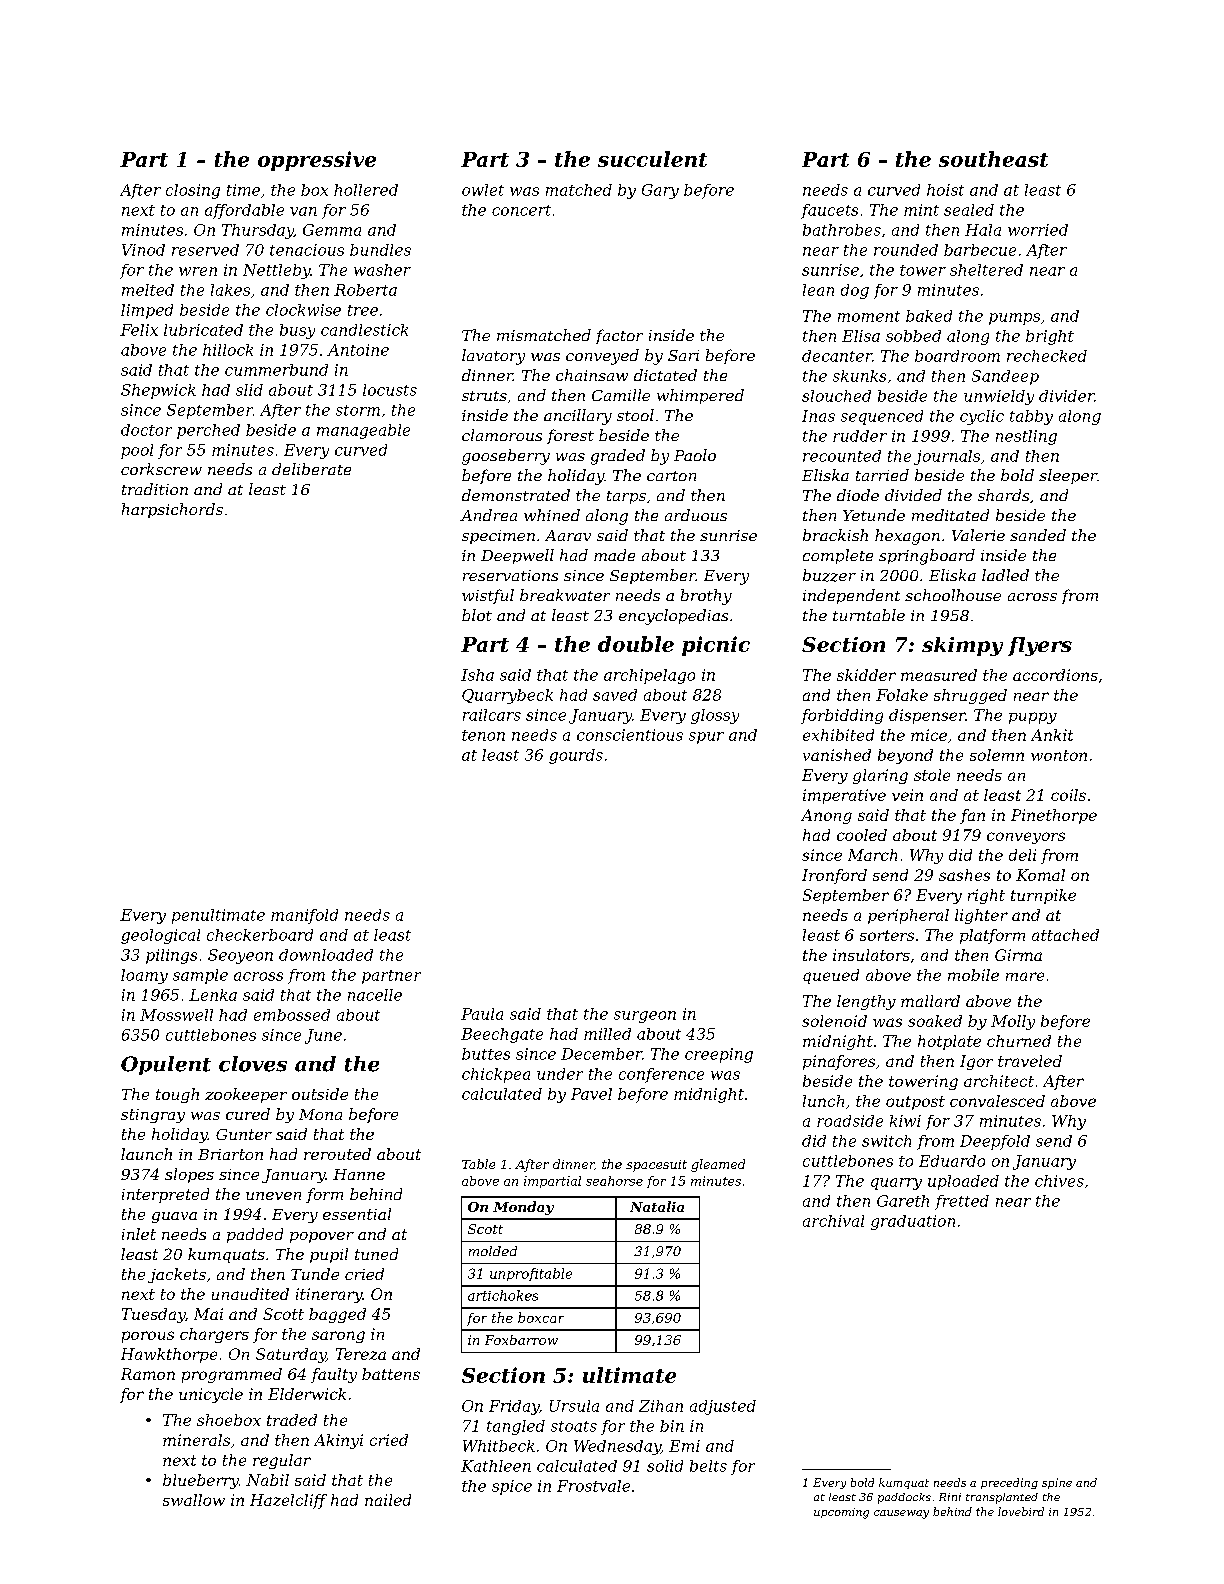  Describe the element at coordinates (304, 916) in the document. I see `manifold` at that location.
